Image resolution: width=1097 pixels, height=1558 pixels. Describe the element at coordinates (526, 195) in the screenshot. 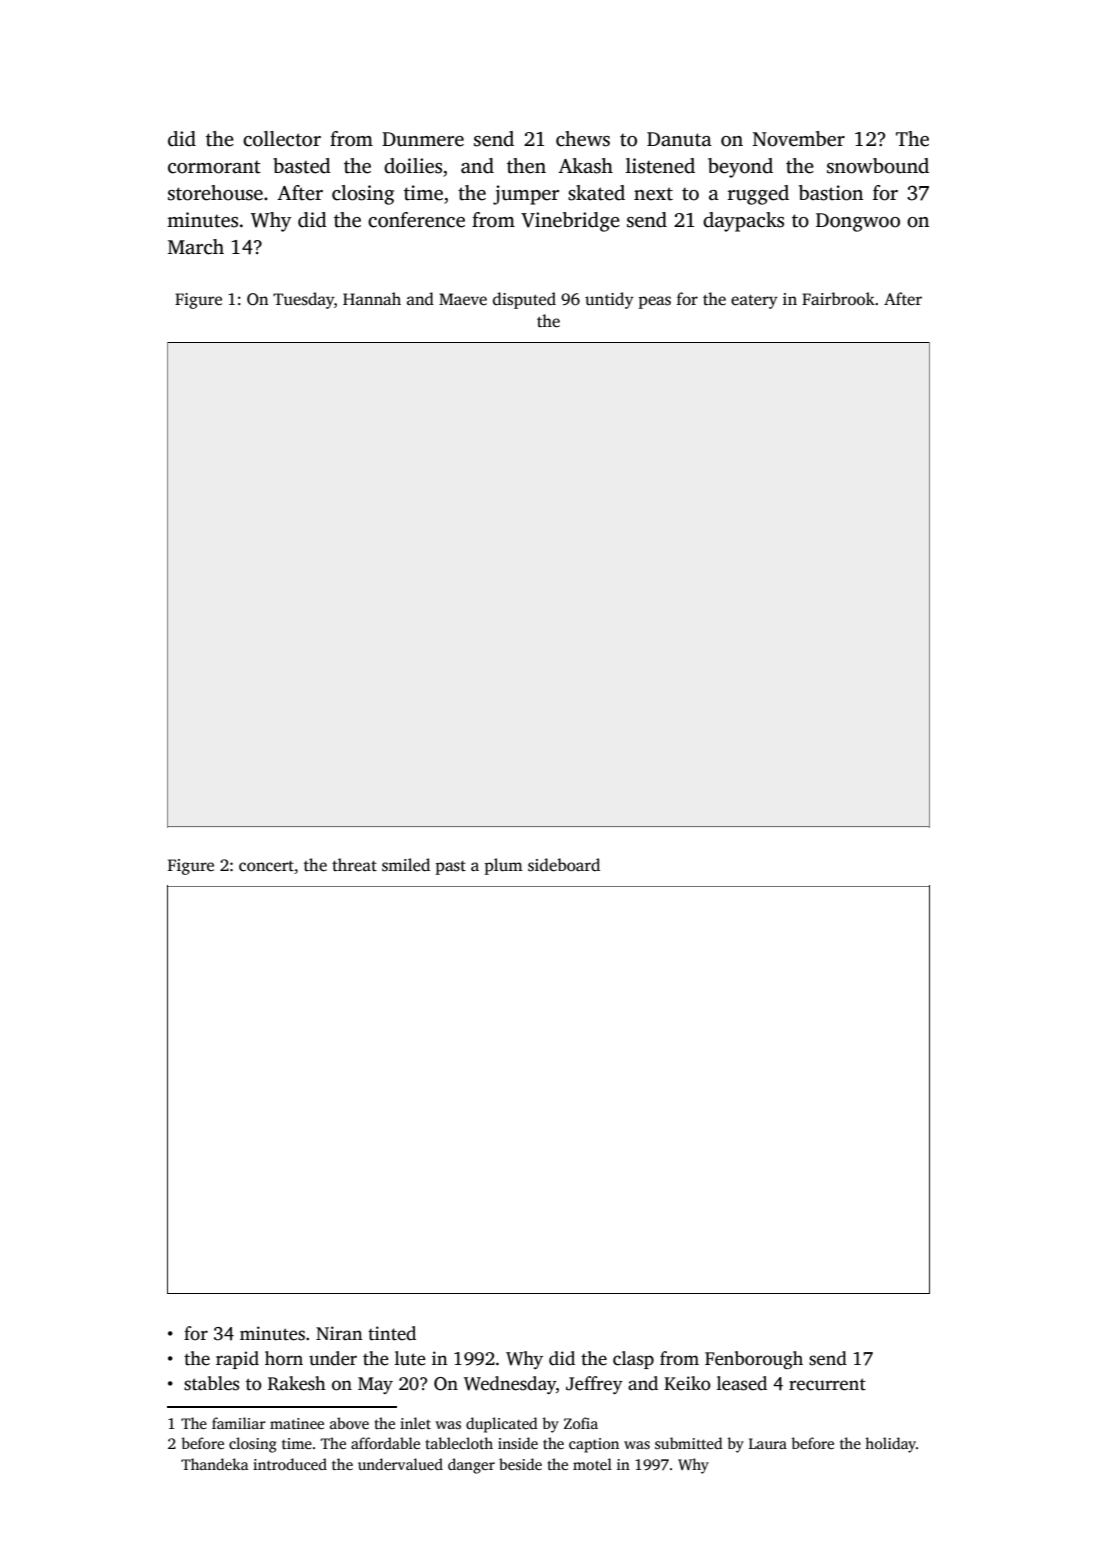

I see `jumper` at that location.
